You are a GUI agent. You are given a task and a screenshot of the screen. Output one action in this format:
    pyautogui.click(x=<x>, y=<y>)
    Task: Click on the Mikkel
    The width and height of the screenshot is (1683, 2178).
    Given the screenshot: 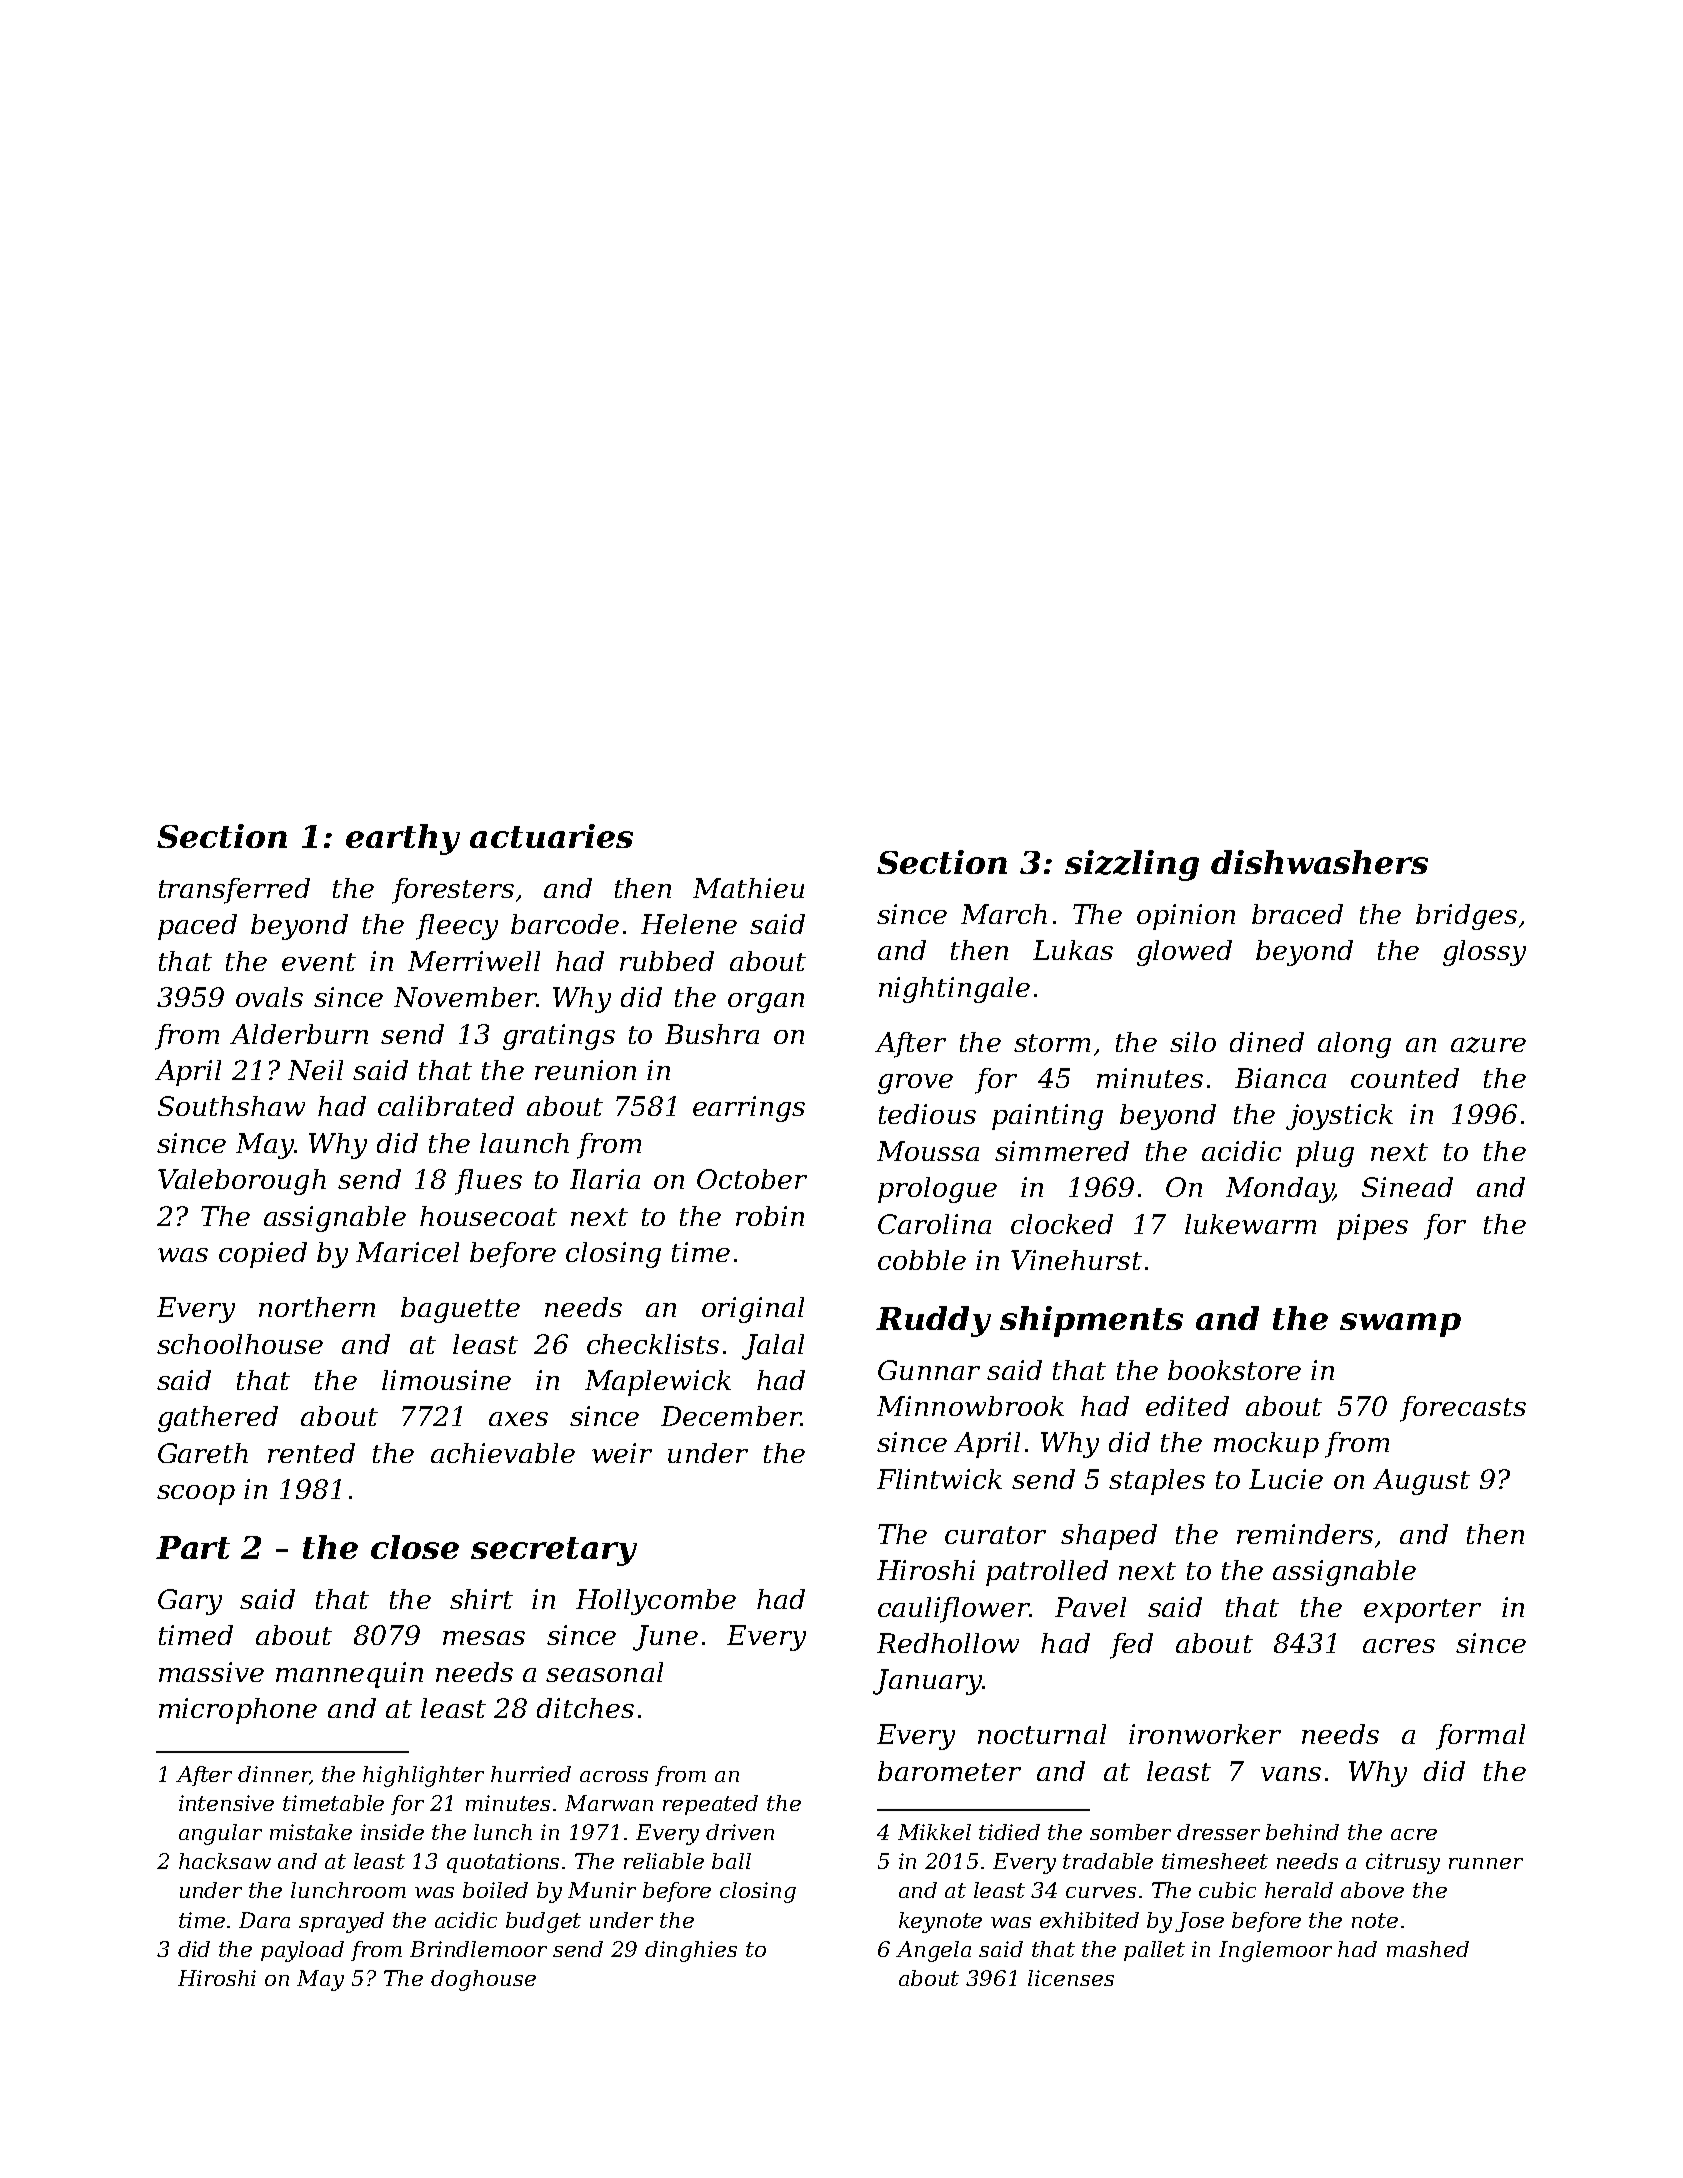 What is the action you would take?
    pyautogui.click(x=934, y=1832)
